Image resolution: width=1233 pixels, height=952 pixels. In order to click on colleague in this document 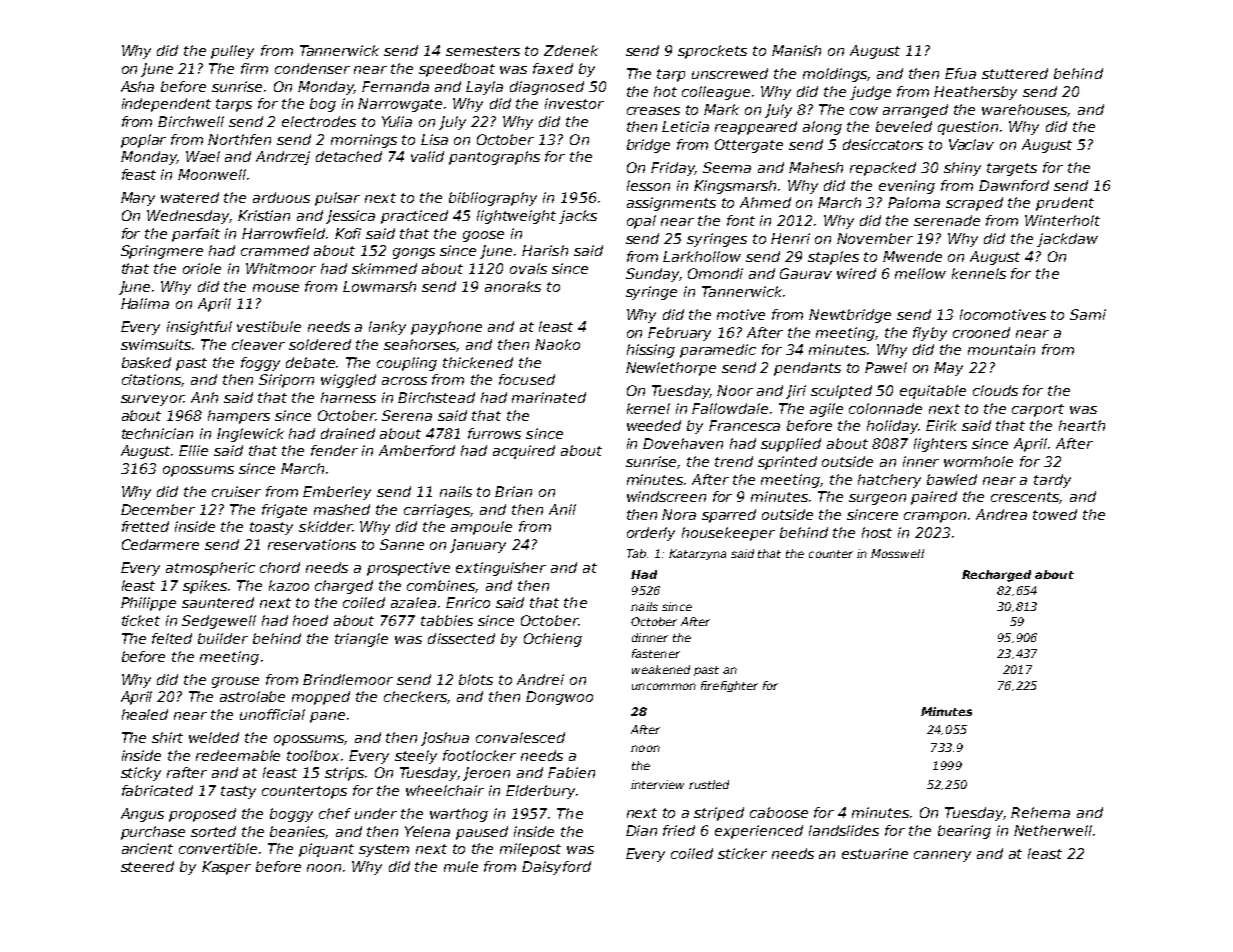, I will do `click(716, 93)`.
